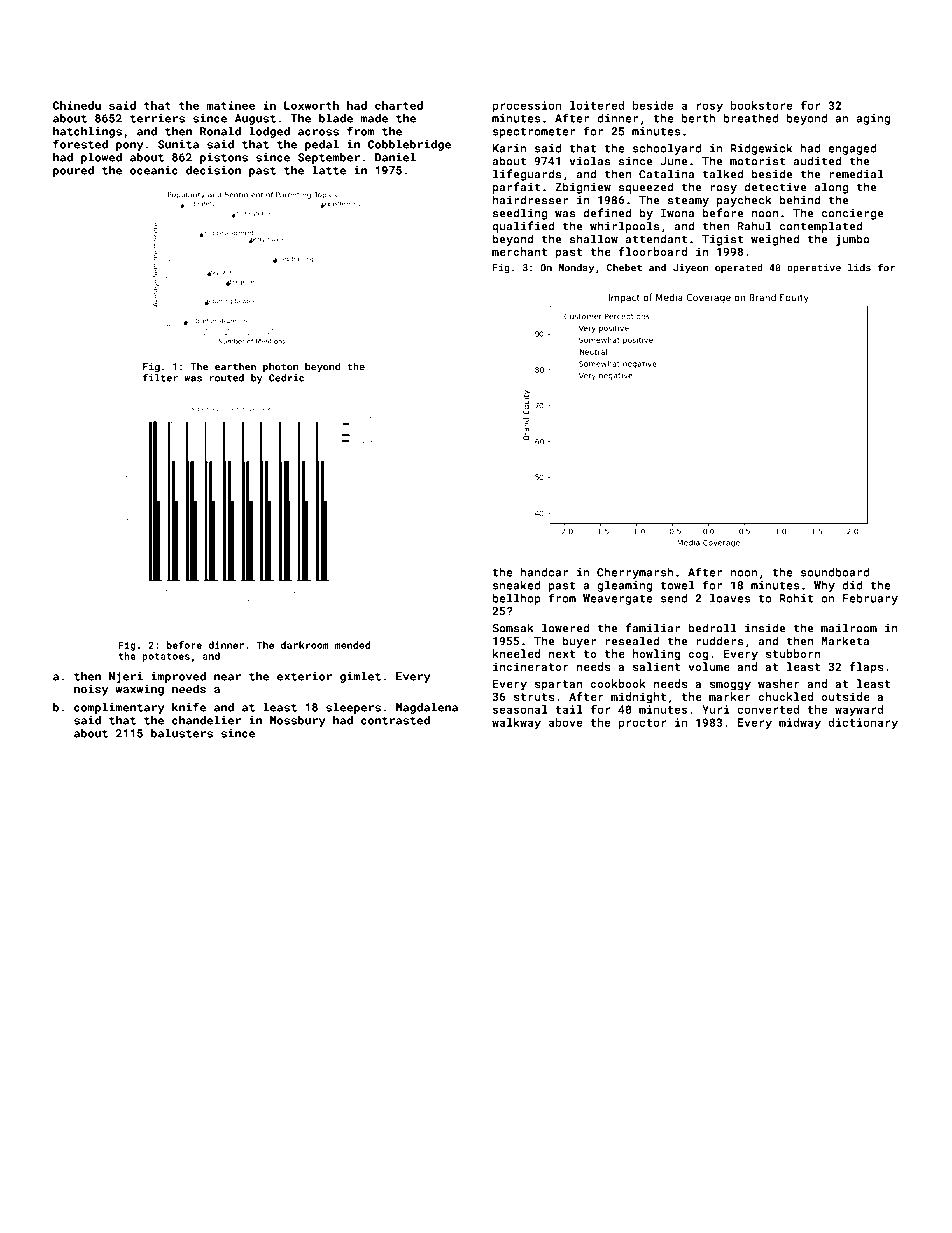 The image size is (952, 1233). What do you see at coordinates (739, 268) in the page?
I see `operated` at bounding box center [739, 268].
